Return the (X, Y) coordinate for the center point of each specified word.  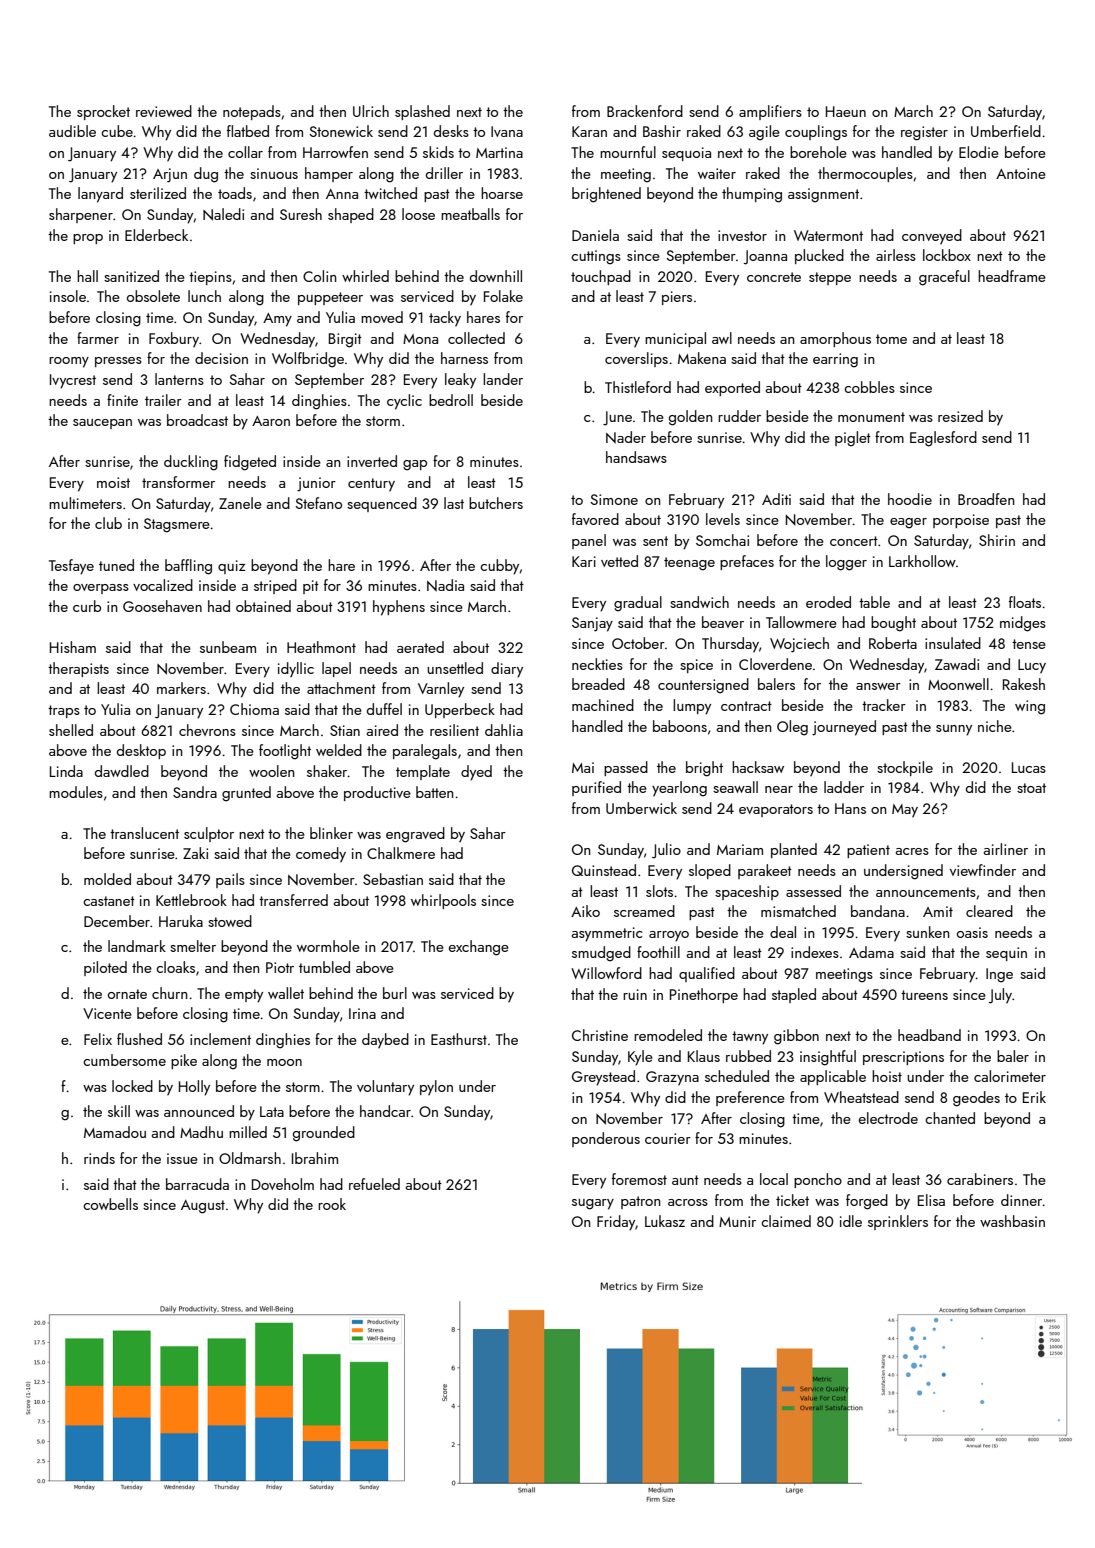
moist (113, 482)
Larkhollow (922, 561)
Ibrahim (315, 1158)
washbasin (1012, 1221)
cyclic (404, 402)
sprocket (103, 112)
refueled (374, 1184)
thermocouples (865, 174)
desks (451, 131)
